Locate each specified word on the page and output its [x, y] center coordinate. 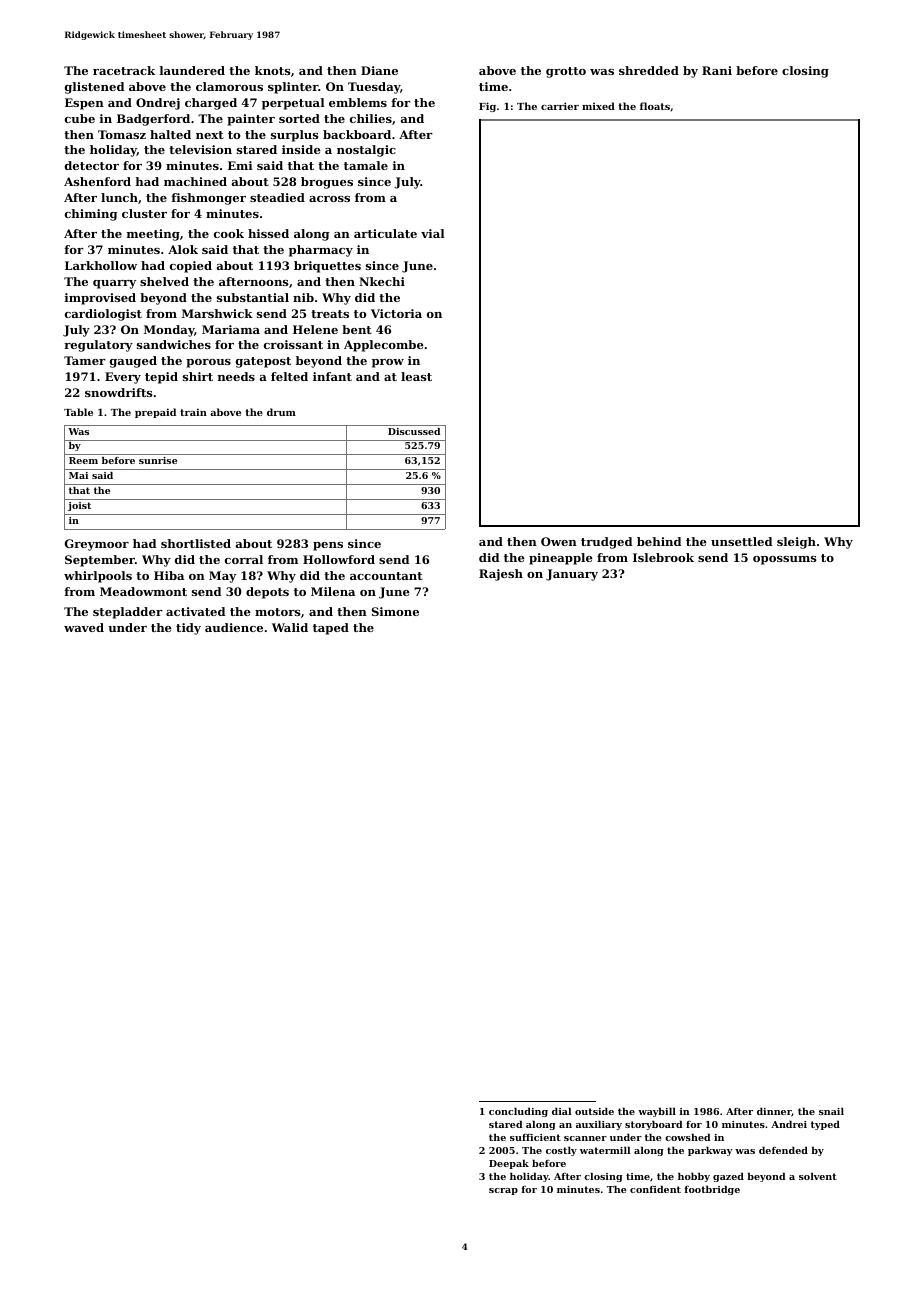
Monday [169, 331]
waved [84, 627]
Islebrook [663, 557]
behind [659, 541]
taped [331, 629]
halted [170, 134]
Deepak [509, 1164]
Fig [487, 107]
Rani [717, 70]
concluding [518, 1112]
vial [433, 233]
